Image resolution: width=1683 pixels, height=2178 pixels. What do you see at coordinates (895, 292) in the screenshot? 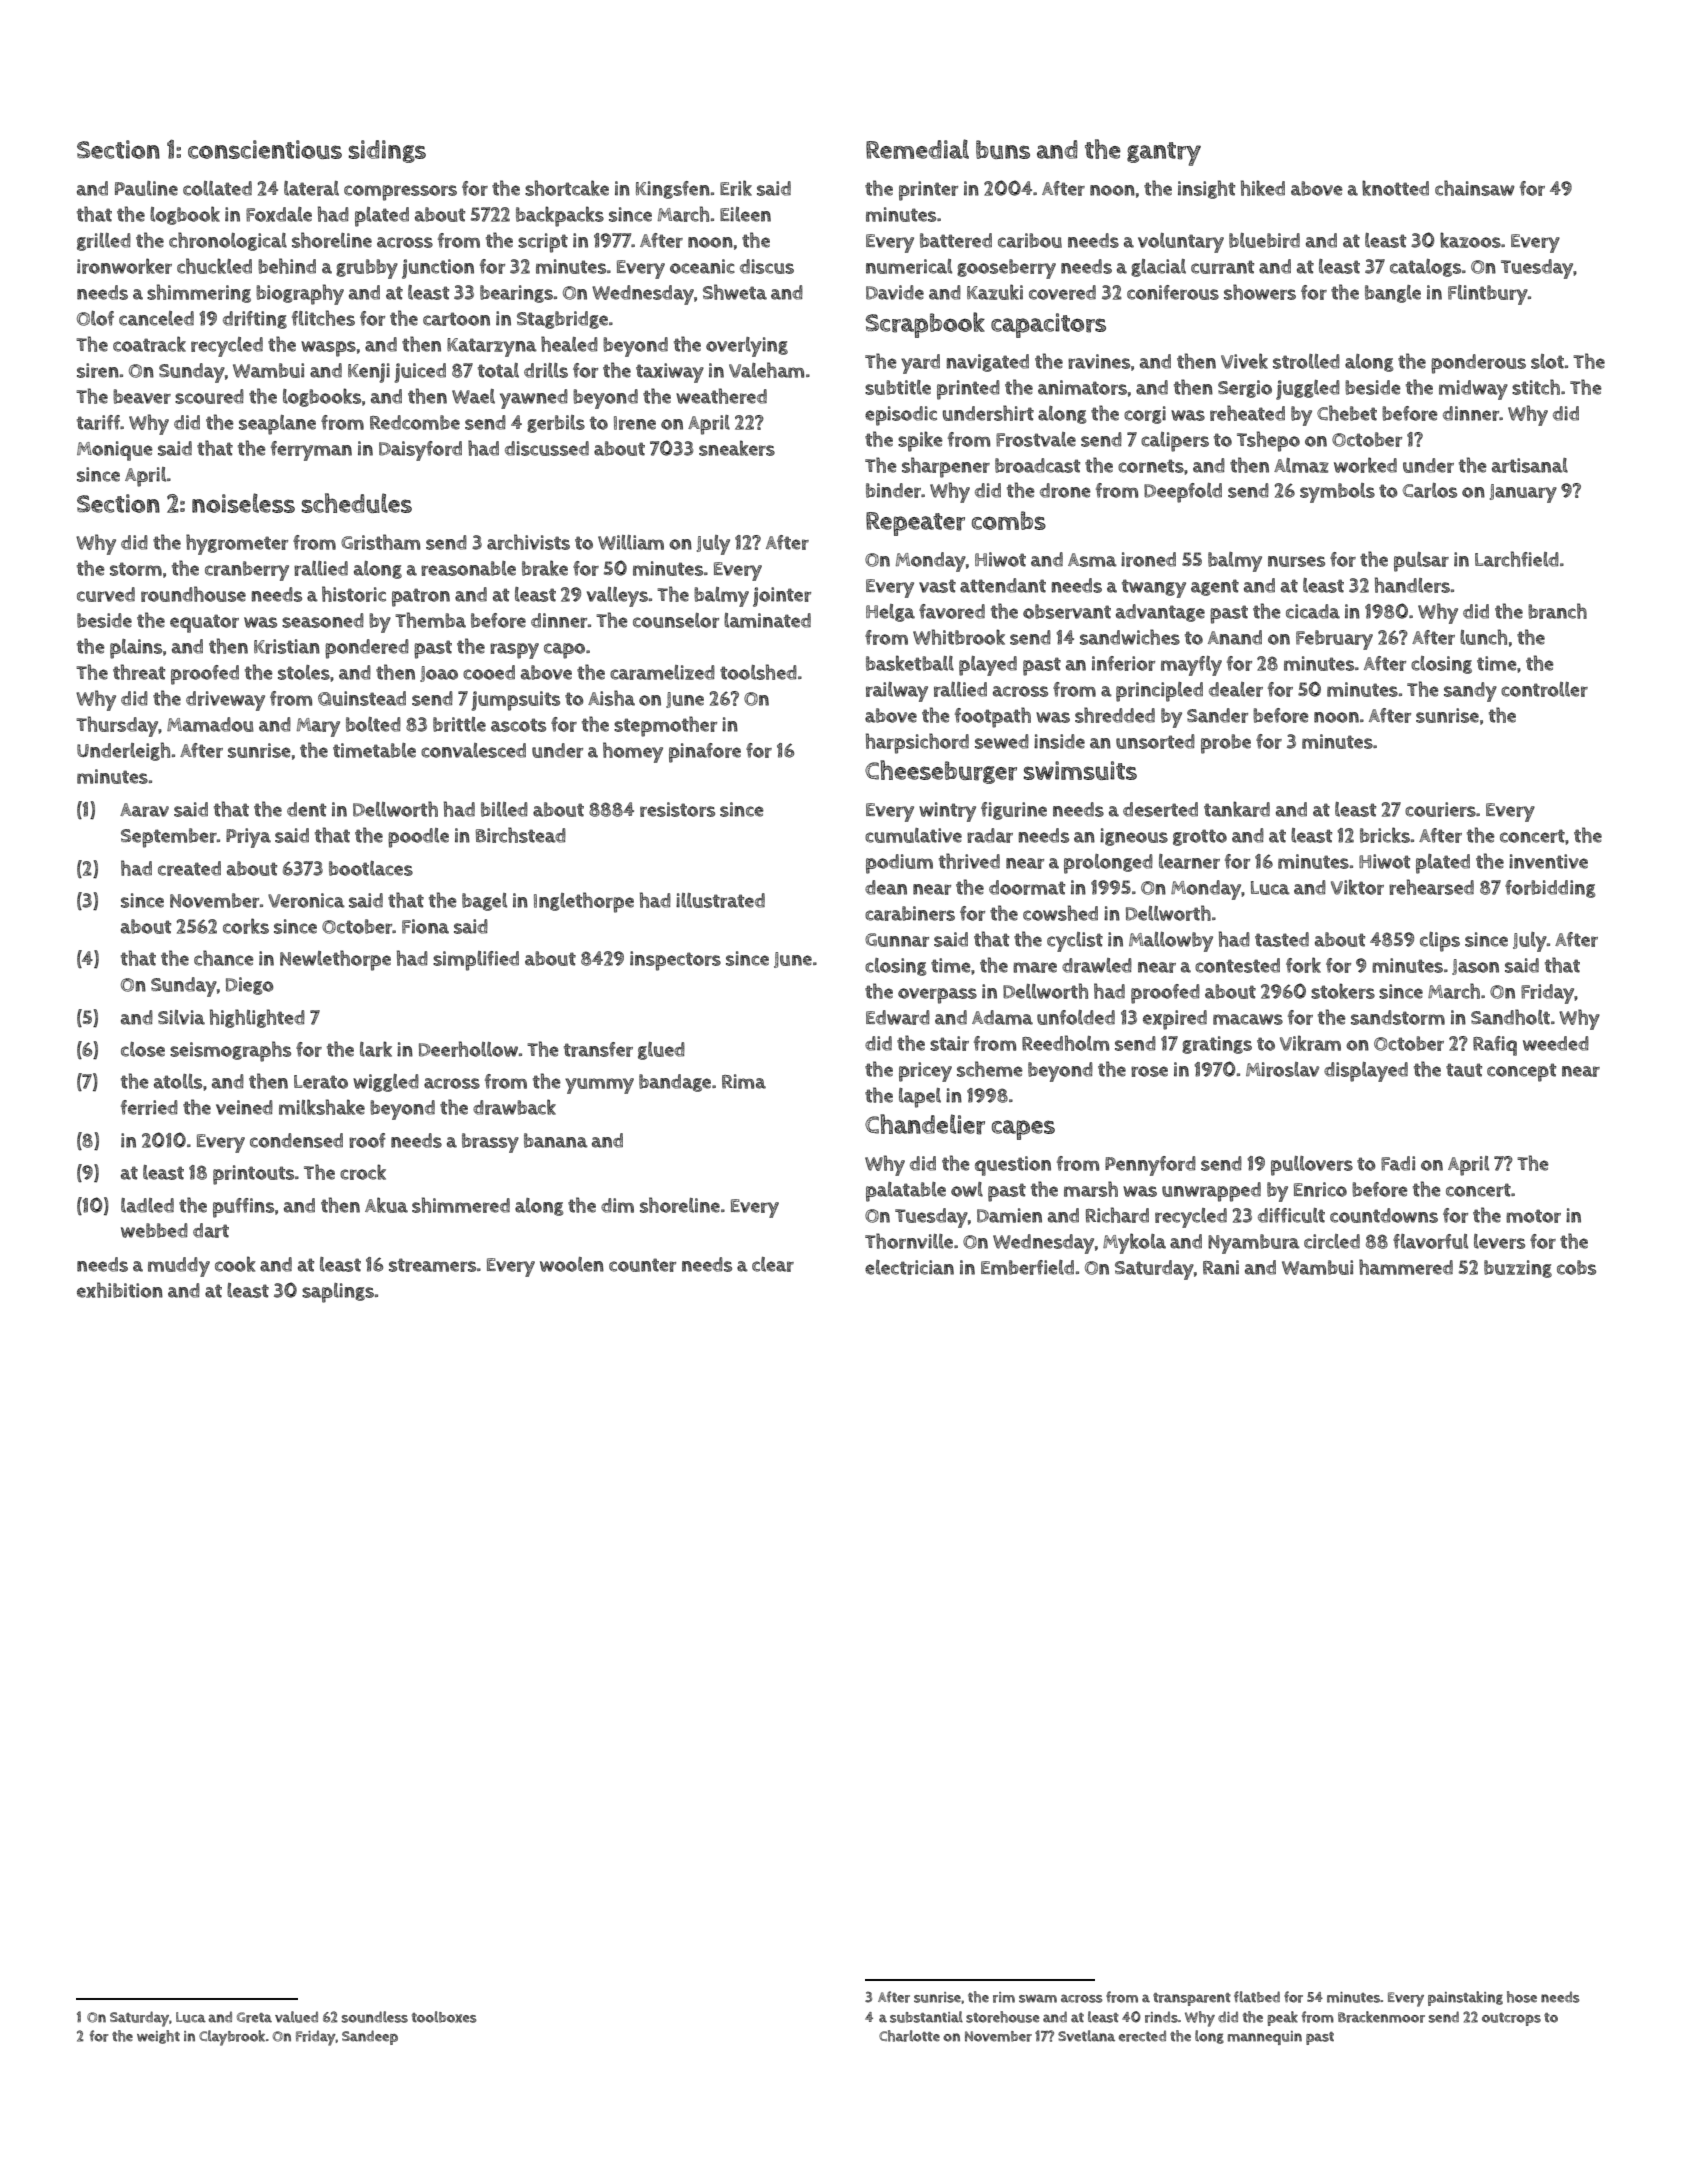
I see `Davide` at bounding box center [895, 292].
